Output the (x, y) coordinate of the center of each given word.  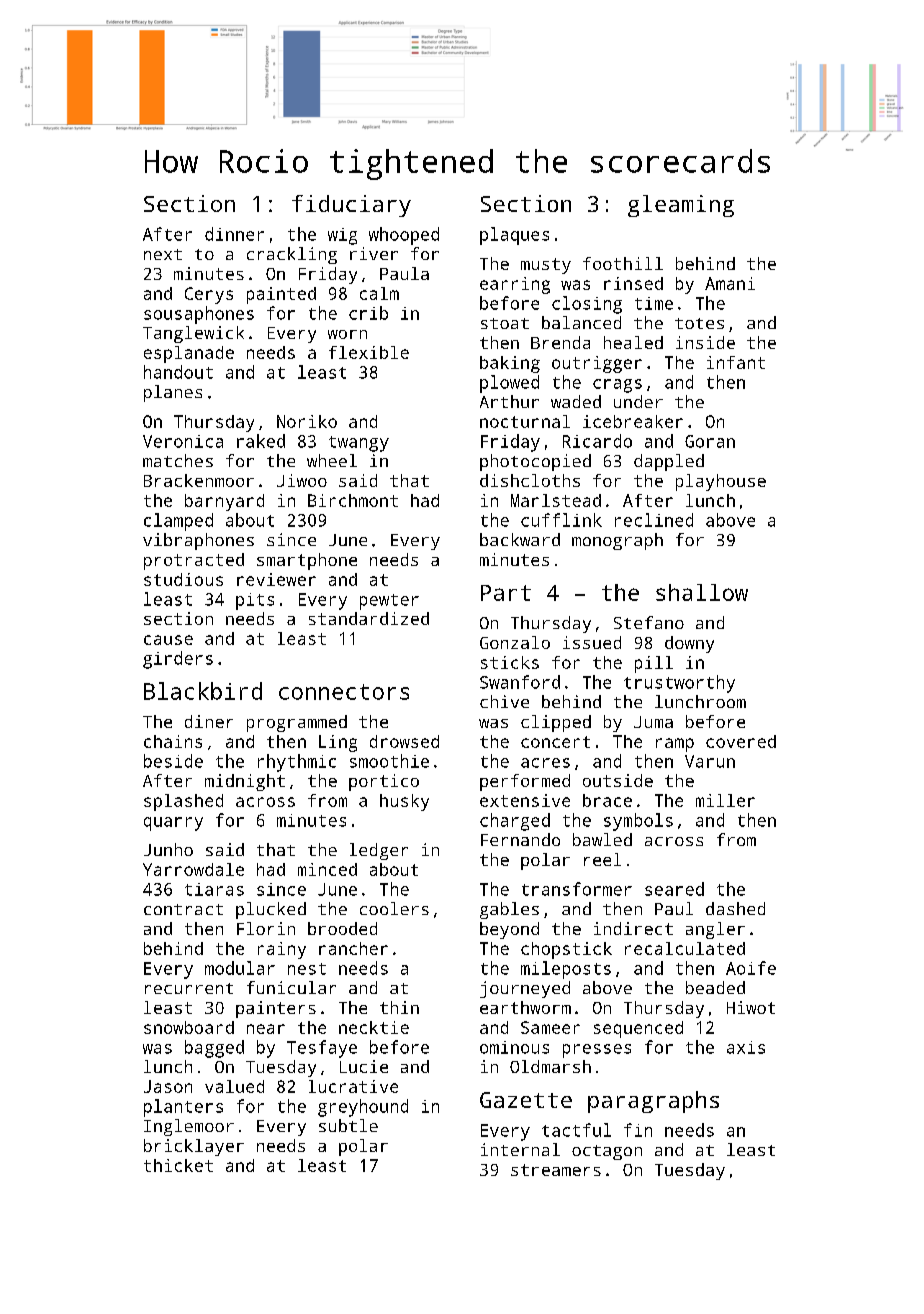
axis (746, 1047)
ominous (514, 1047)
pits (255, 601)
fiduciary (351, 206)
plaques (514, 236)
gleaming (681, 206)
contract (183, 909)
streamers (556, 1170)
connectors (344, 692)
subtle (348, 1125)
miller (725, 800)
